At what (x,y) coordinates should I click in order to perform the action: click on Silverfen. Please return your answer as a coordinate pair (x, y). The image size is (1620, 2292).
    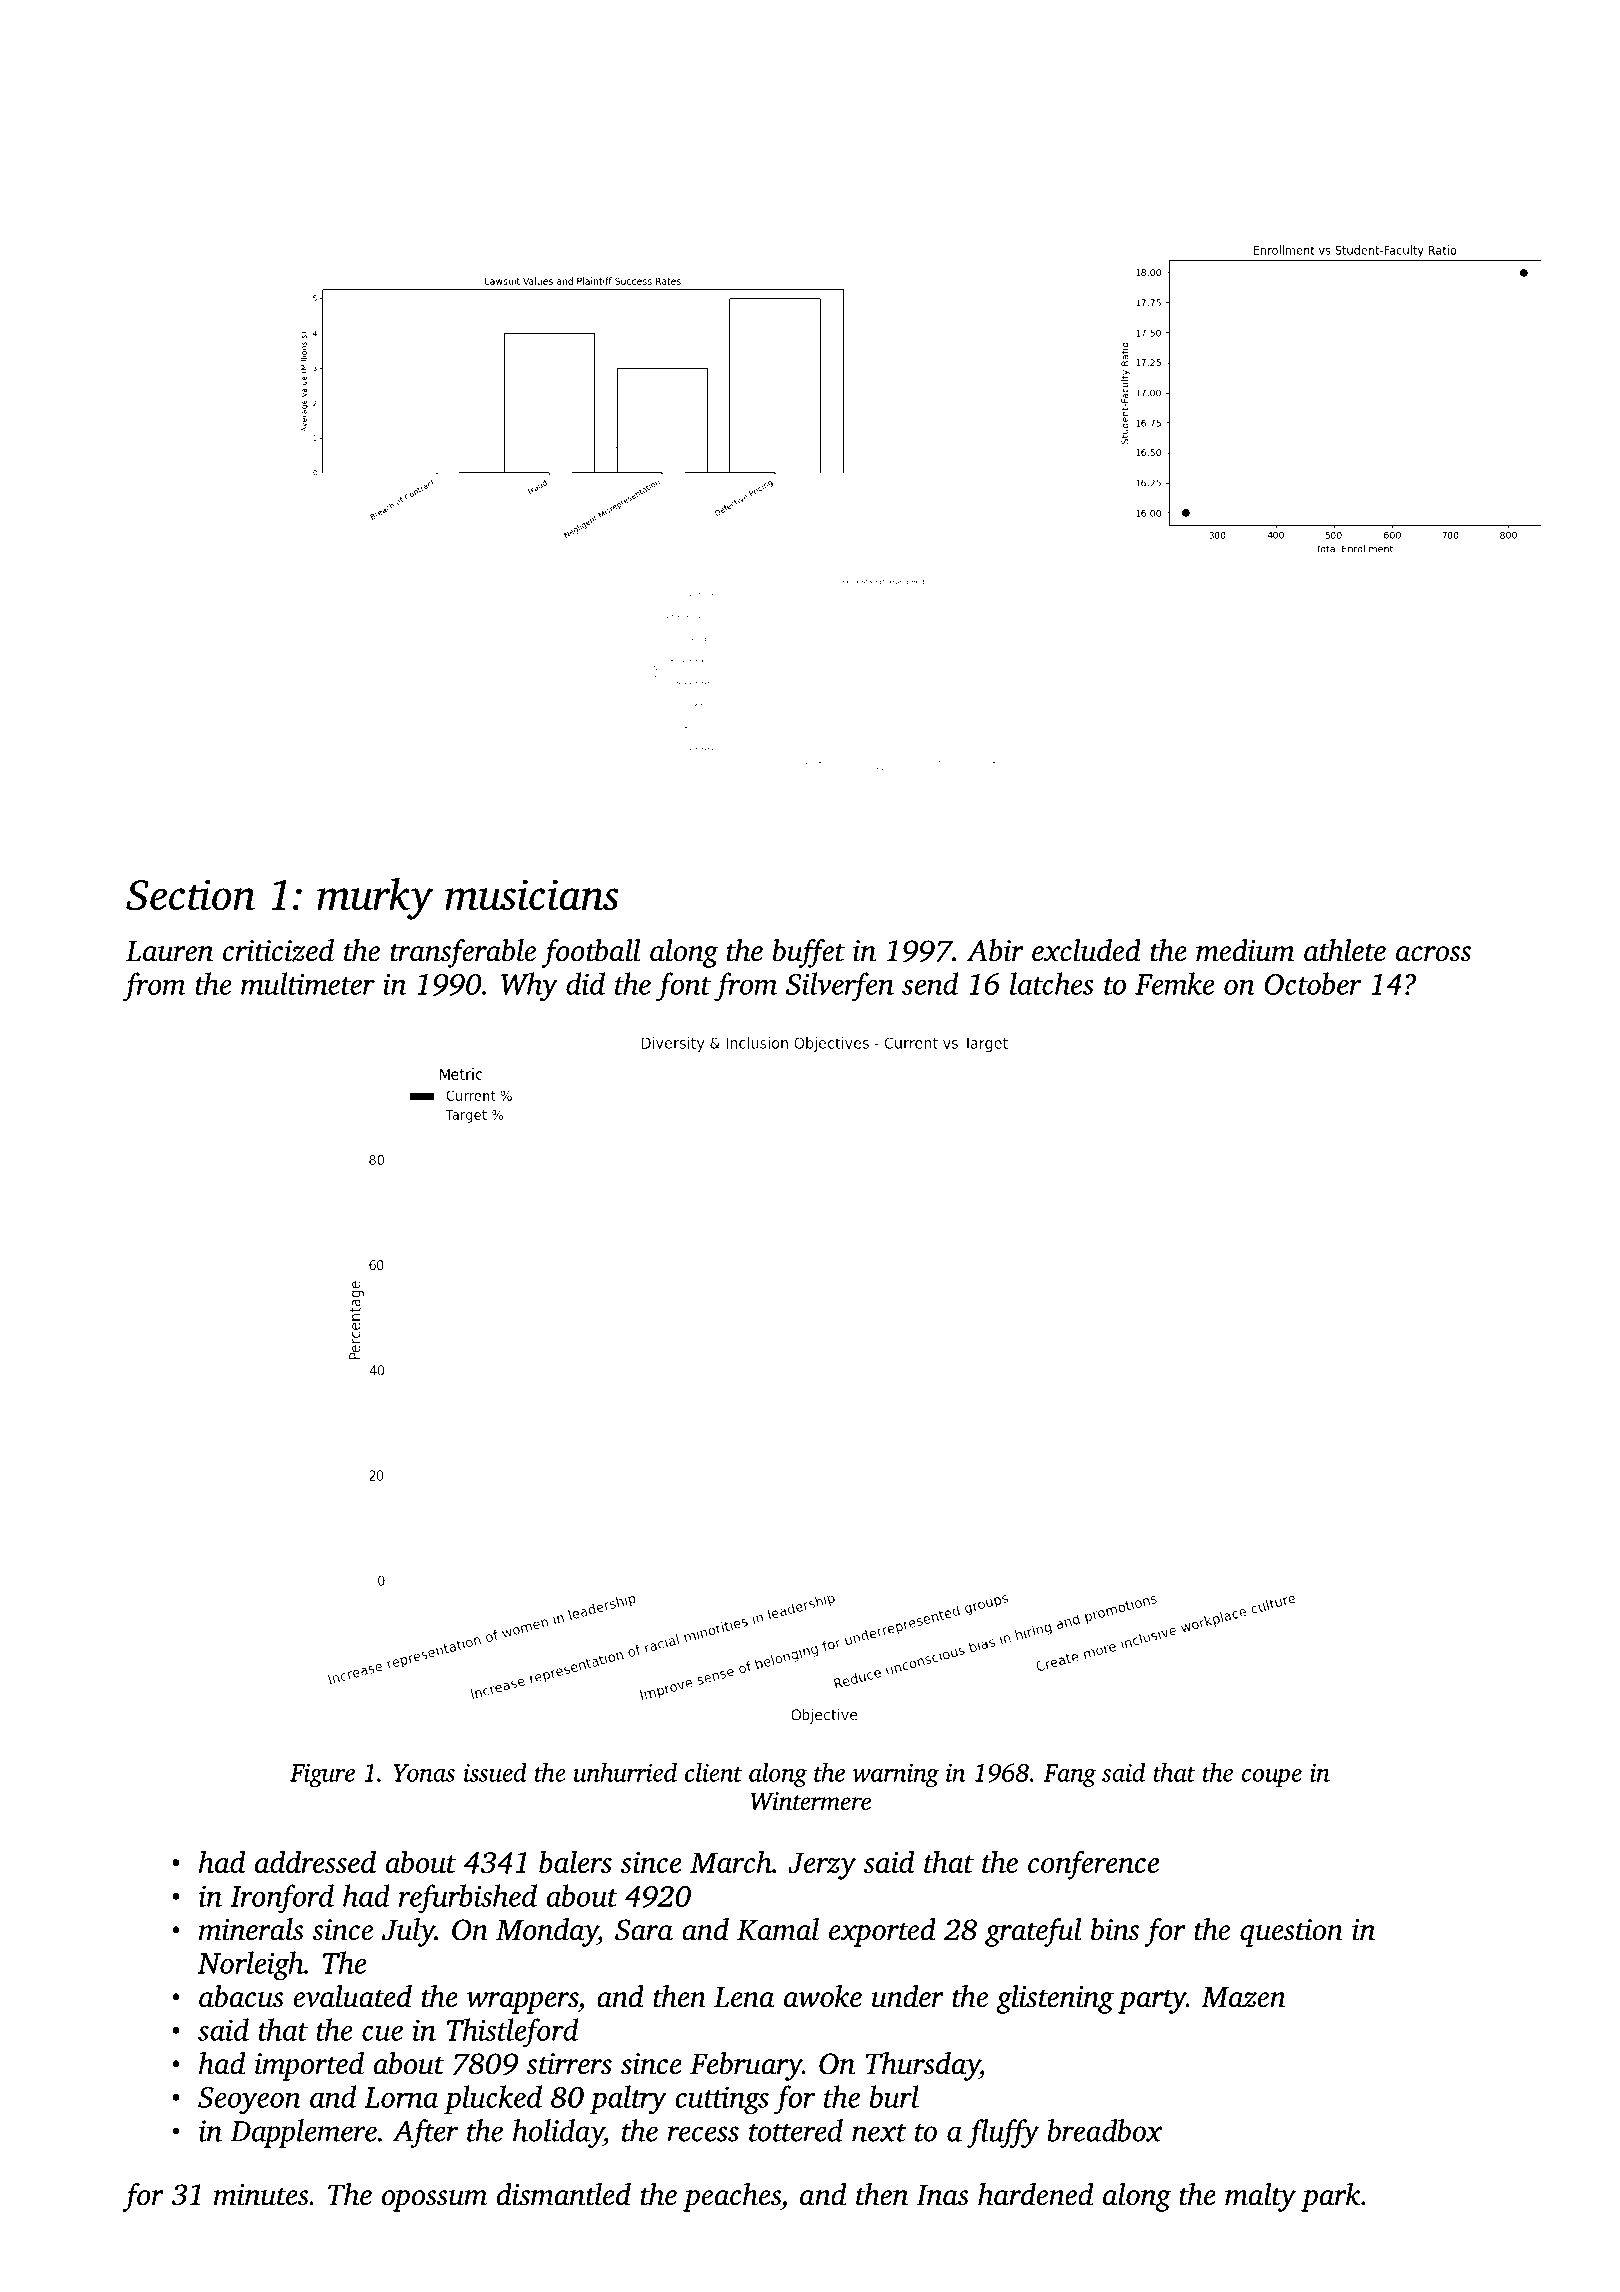
    Looking at the image, I should click on (840, 987).
